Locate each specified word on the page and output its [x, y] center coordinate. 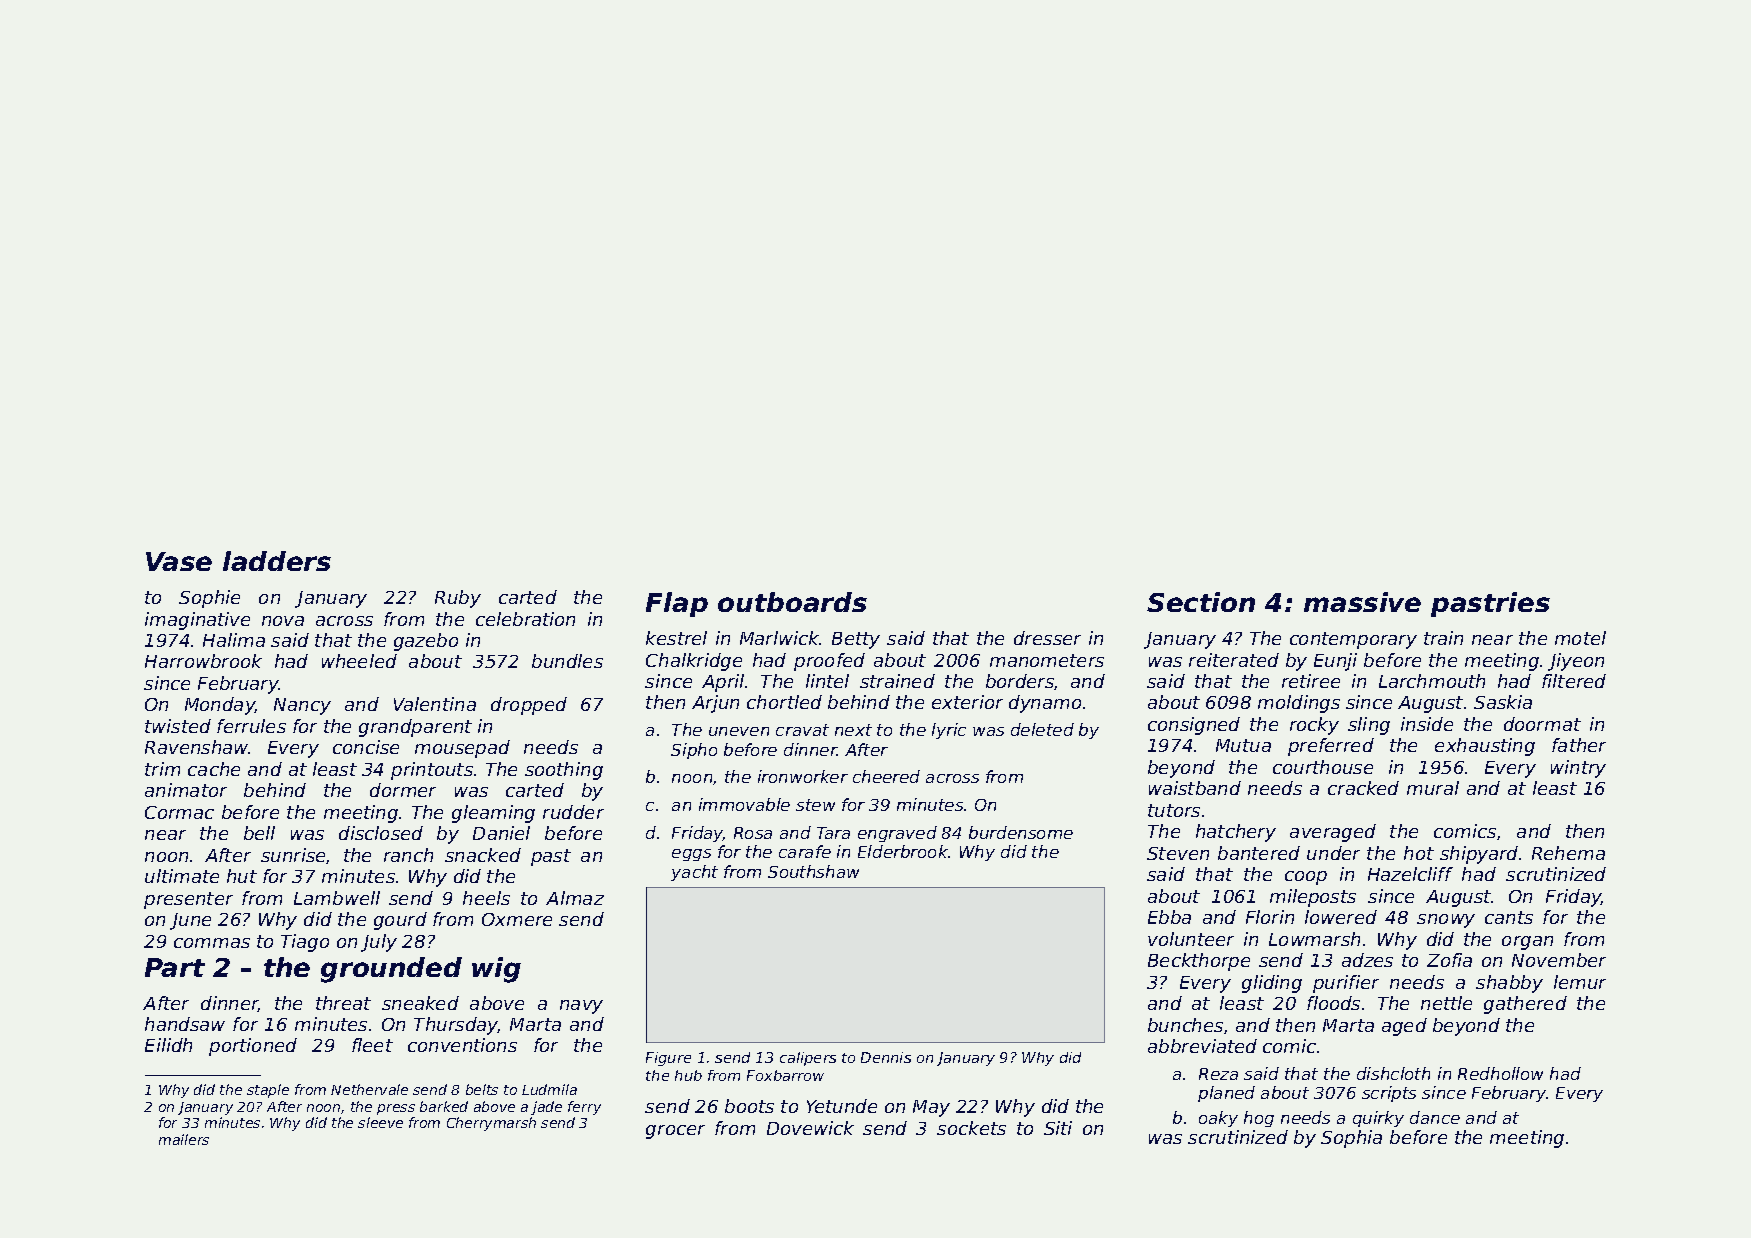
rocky [1314, 726]
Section [1201, 602]
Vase [179, 561]
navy [581, 1007]
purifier [1346, 984]
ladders [277, 561]
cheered [886, 776]
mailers [184, 1139]
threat [343, 1003]
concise [366, 747]
